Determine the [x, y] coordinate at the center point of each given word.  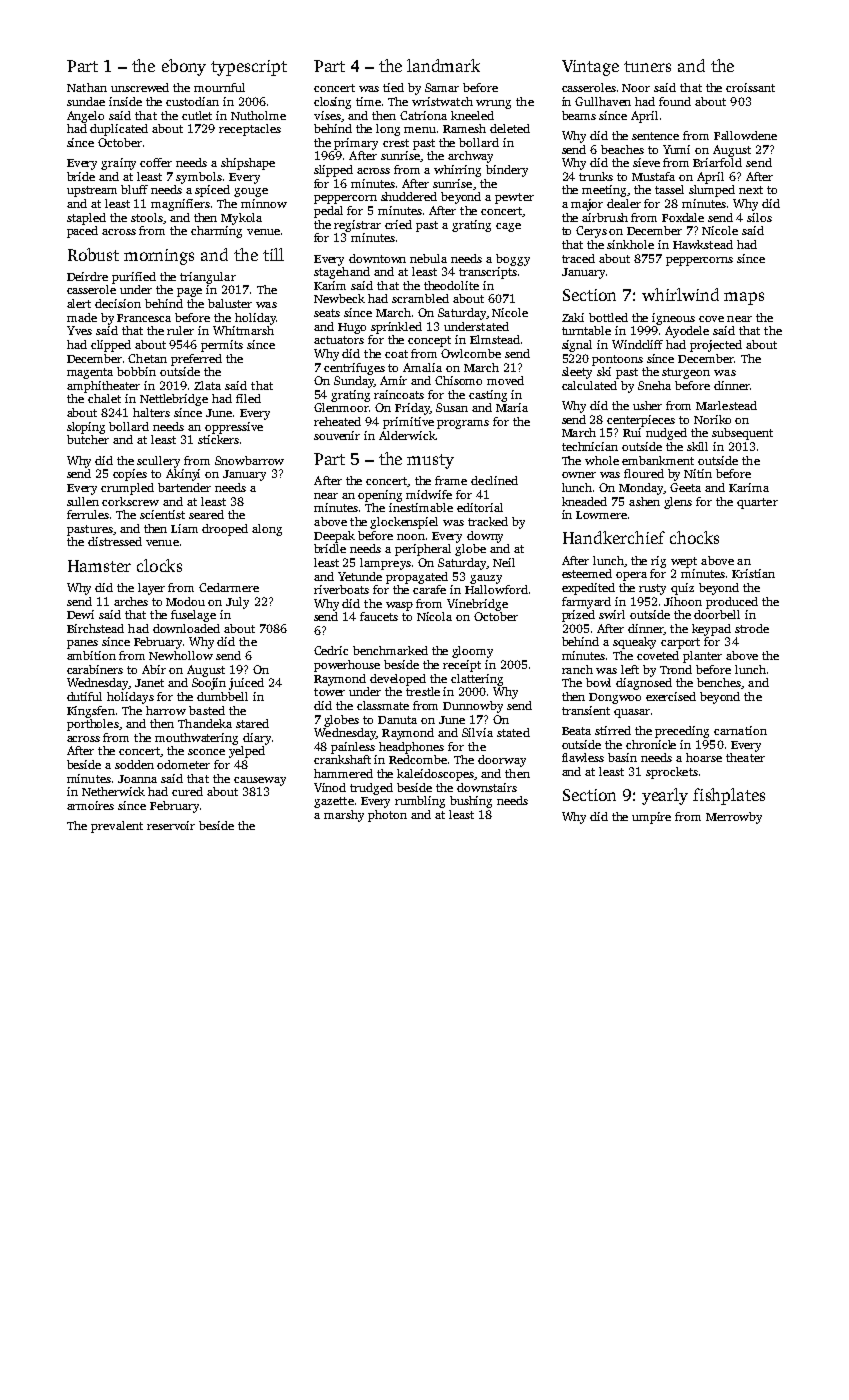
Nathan [87, 87]
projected [716, 346]
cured [187, 791]
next [751, 190]
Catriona [423, 115]
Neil [504, 562]
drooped [225, 530]
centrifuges [354, 369]
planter [702, 657]
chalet [104, 398]
